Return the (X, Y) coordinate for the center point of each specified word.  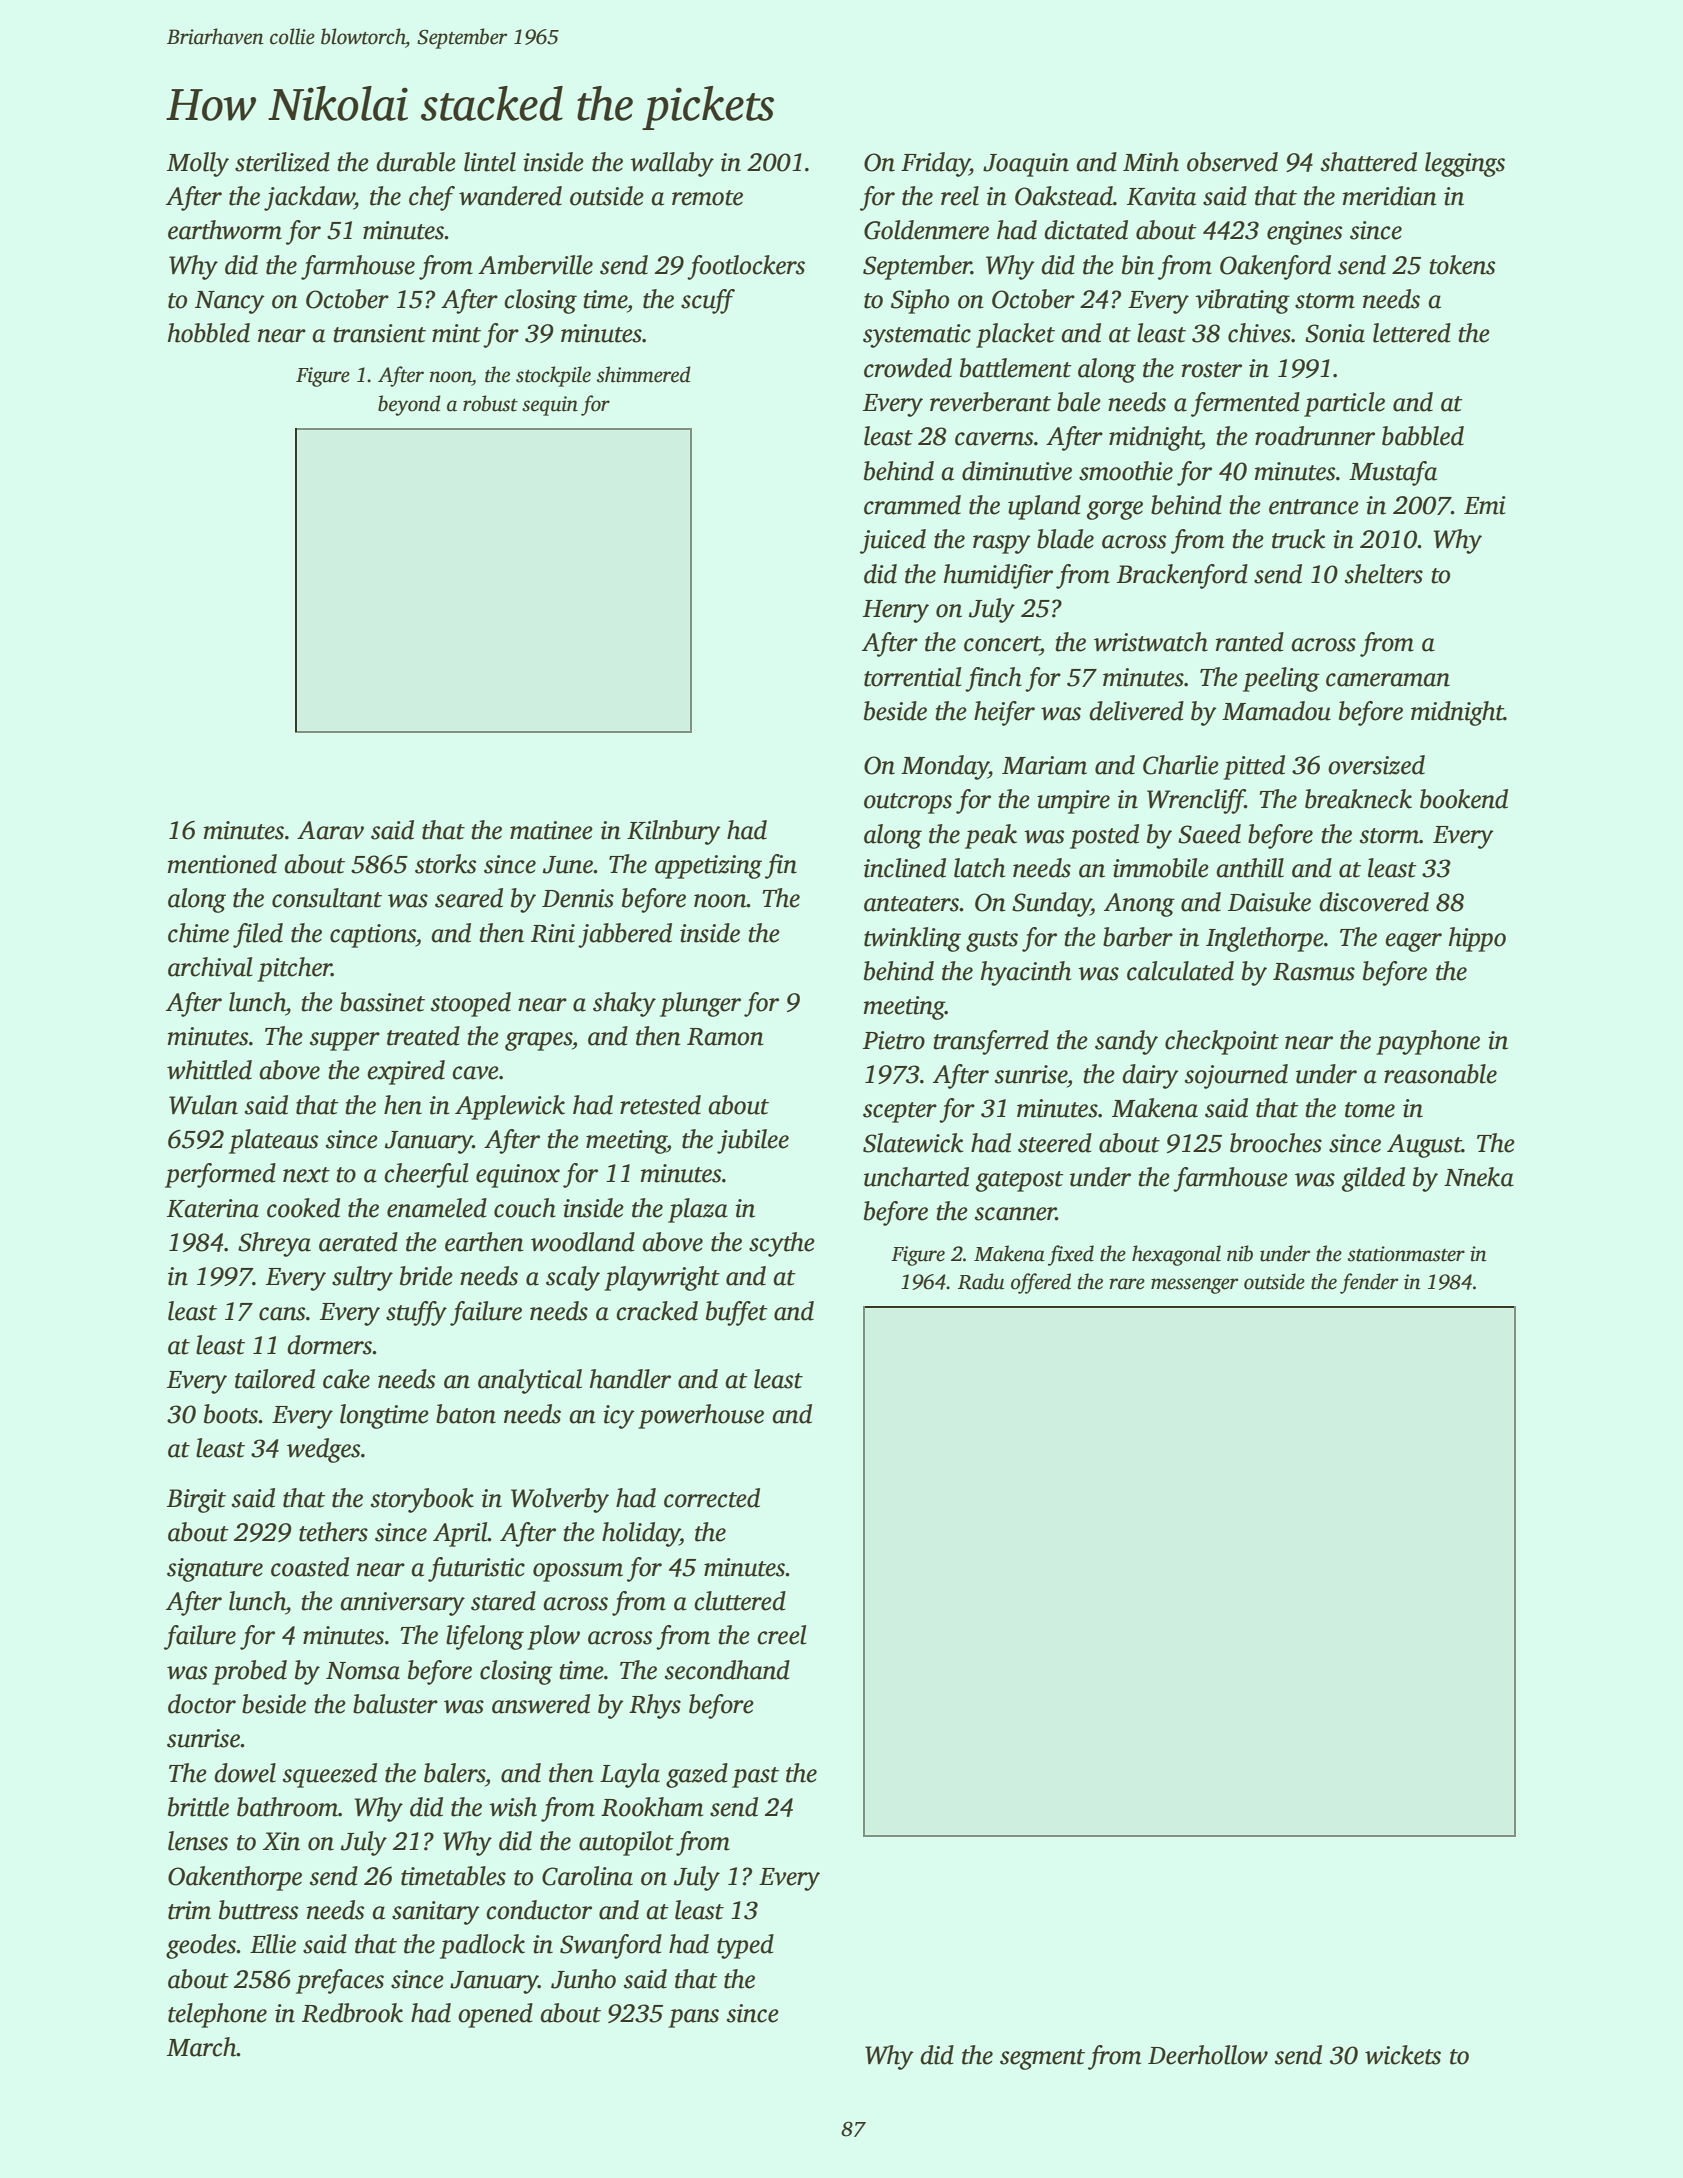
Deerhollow (1208, 2055)
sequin (550, 406)
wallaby (672, 164)
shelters (1384, 574)
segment (1042, 2059)
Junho (583, 1979)
